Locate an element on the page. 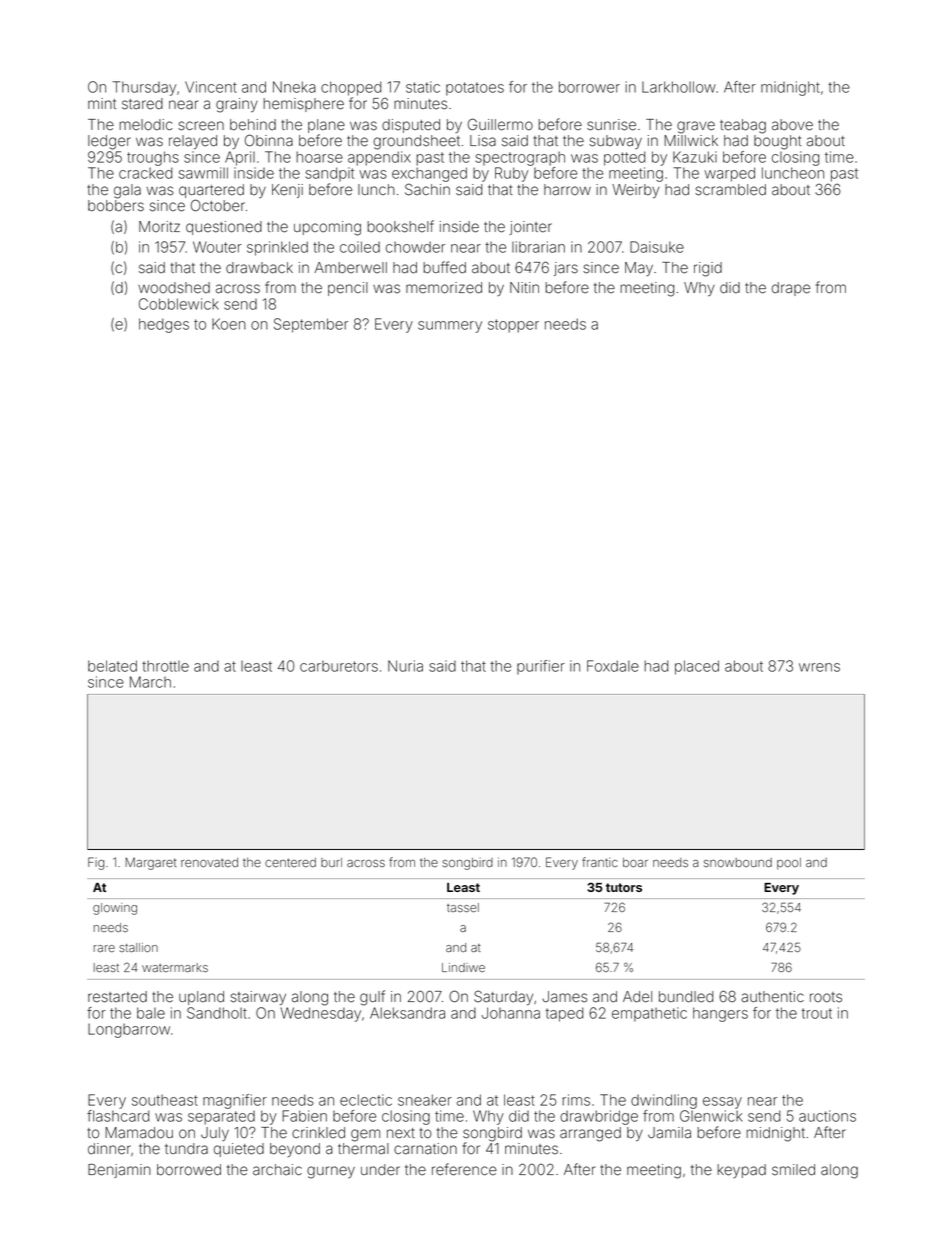 The width and height of the image is (952, 1233). static is located at coordinates (423, 87).
